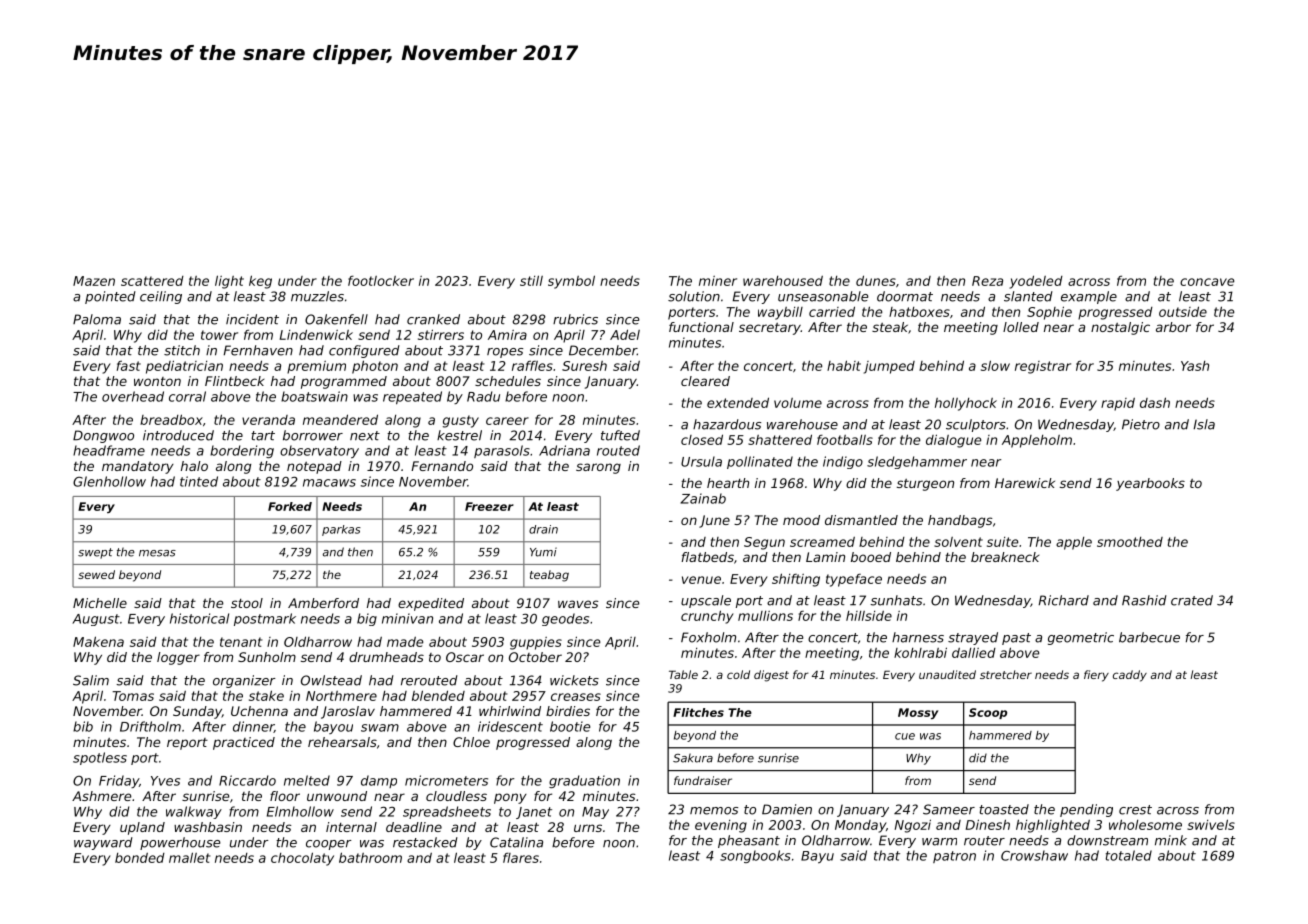 This page has height=924, width=1308. What do you see at coordinates (329, 483) in the page?
I see `macaws` at bounding box center [329, 483].
